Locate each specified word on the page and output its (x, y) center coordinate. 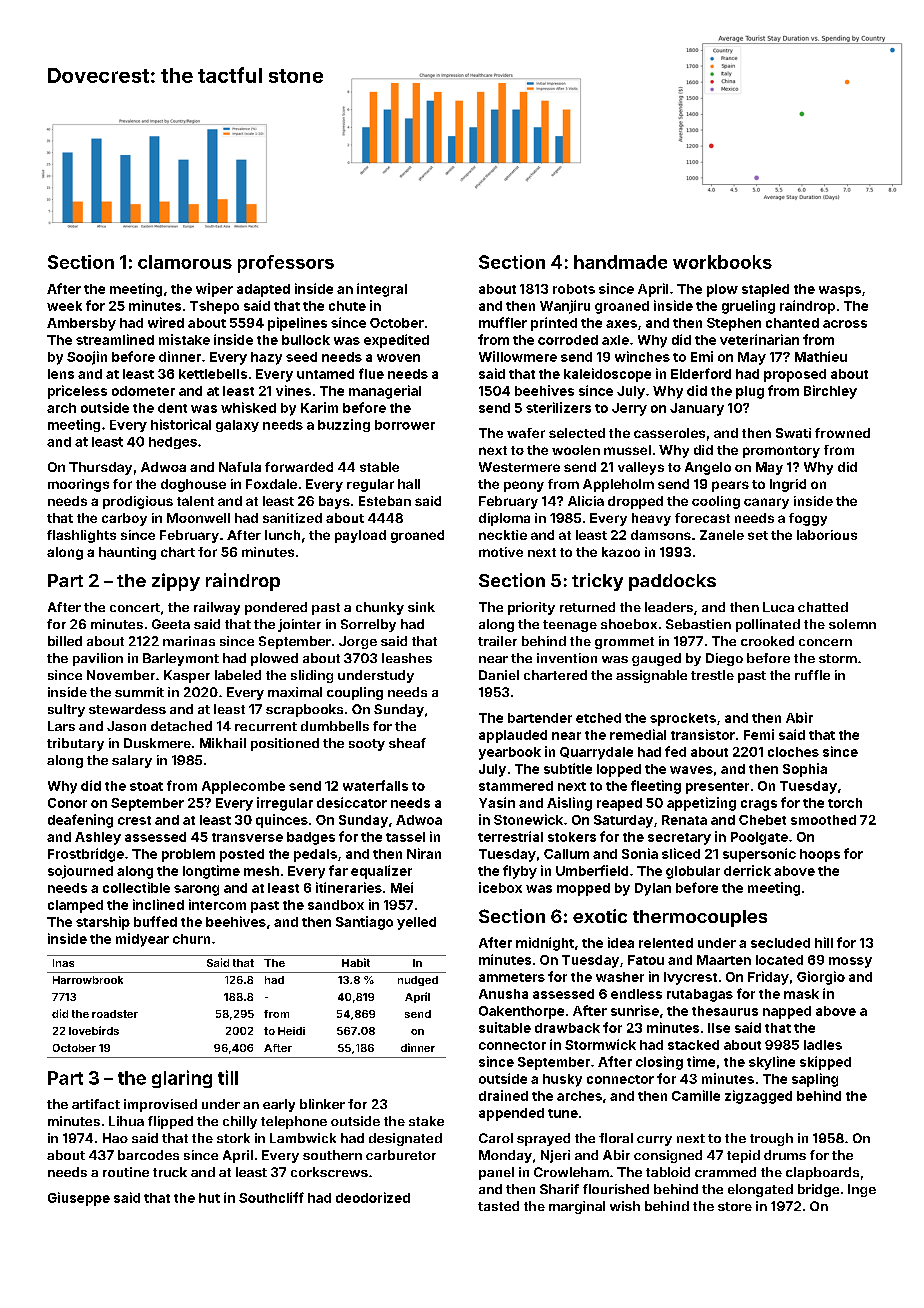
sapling (815, 1080)
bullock (306, 340)
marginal (577, 1207)
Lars (61, 726)
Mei (402, 887)
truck (170, 1172)
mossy (850, 962)
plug (750, 392)
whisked (248, 407)
